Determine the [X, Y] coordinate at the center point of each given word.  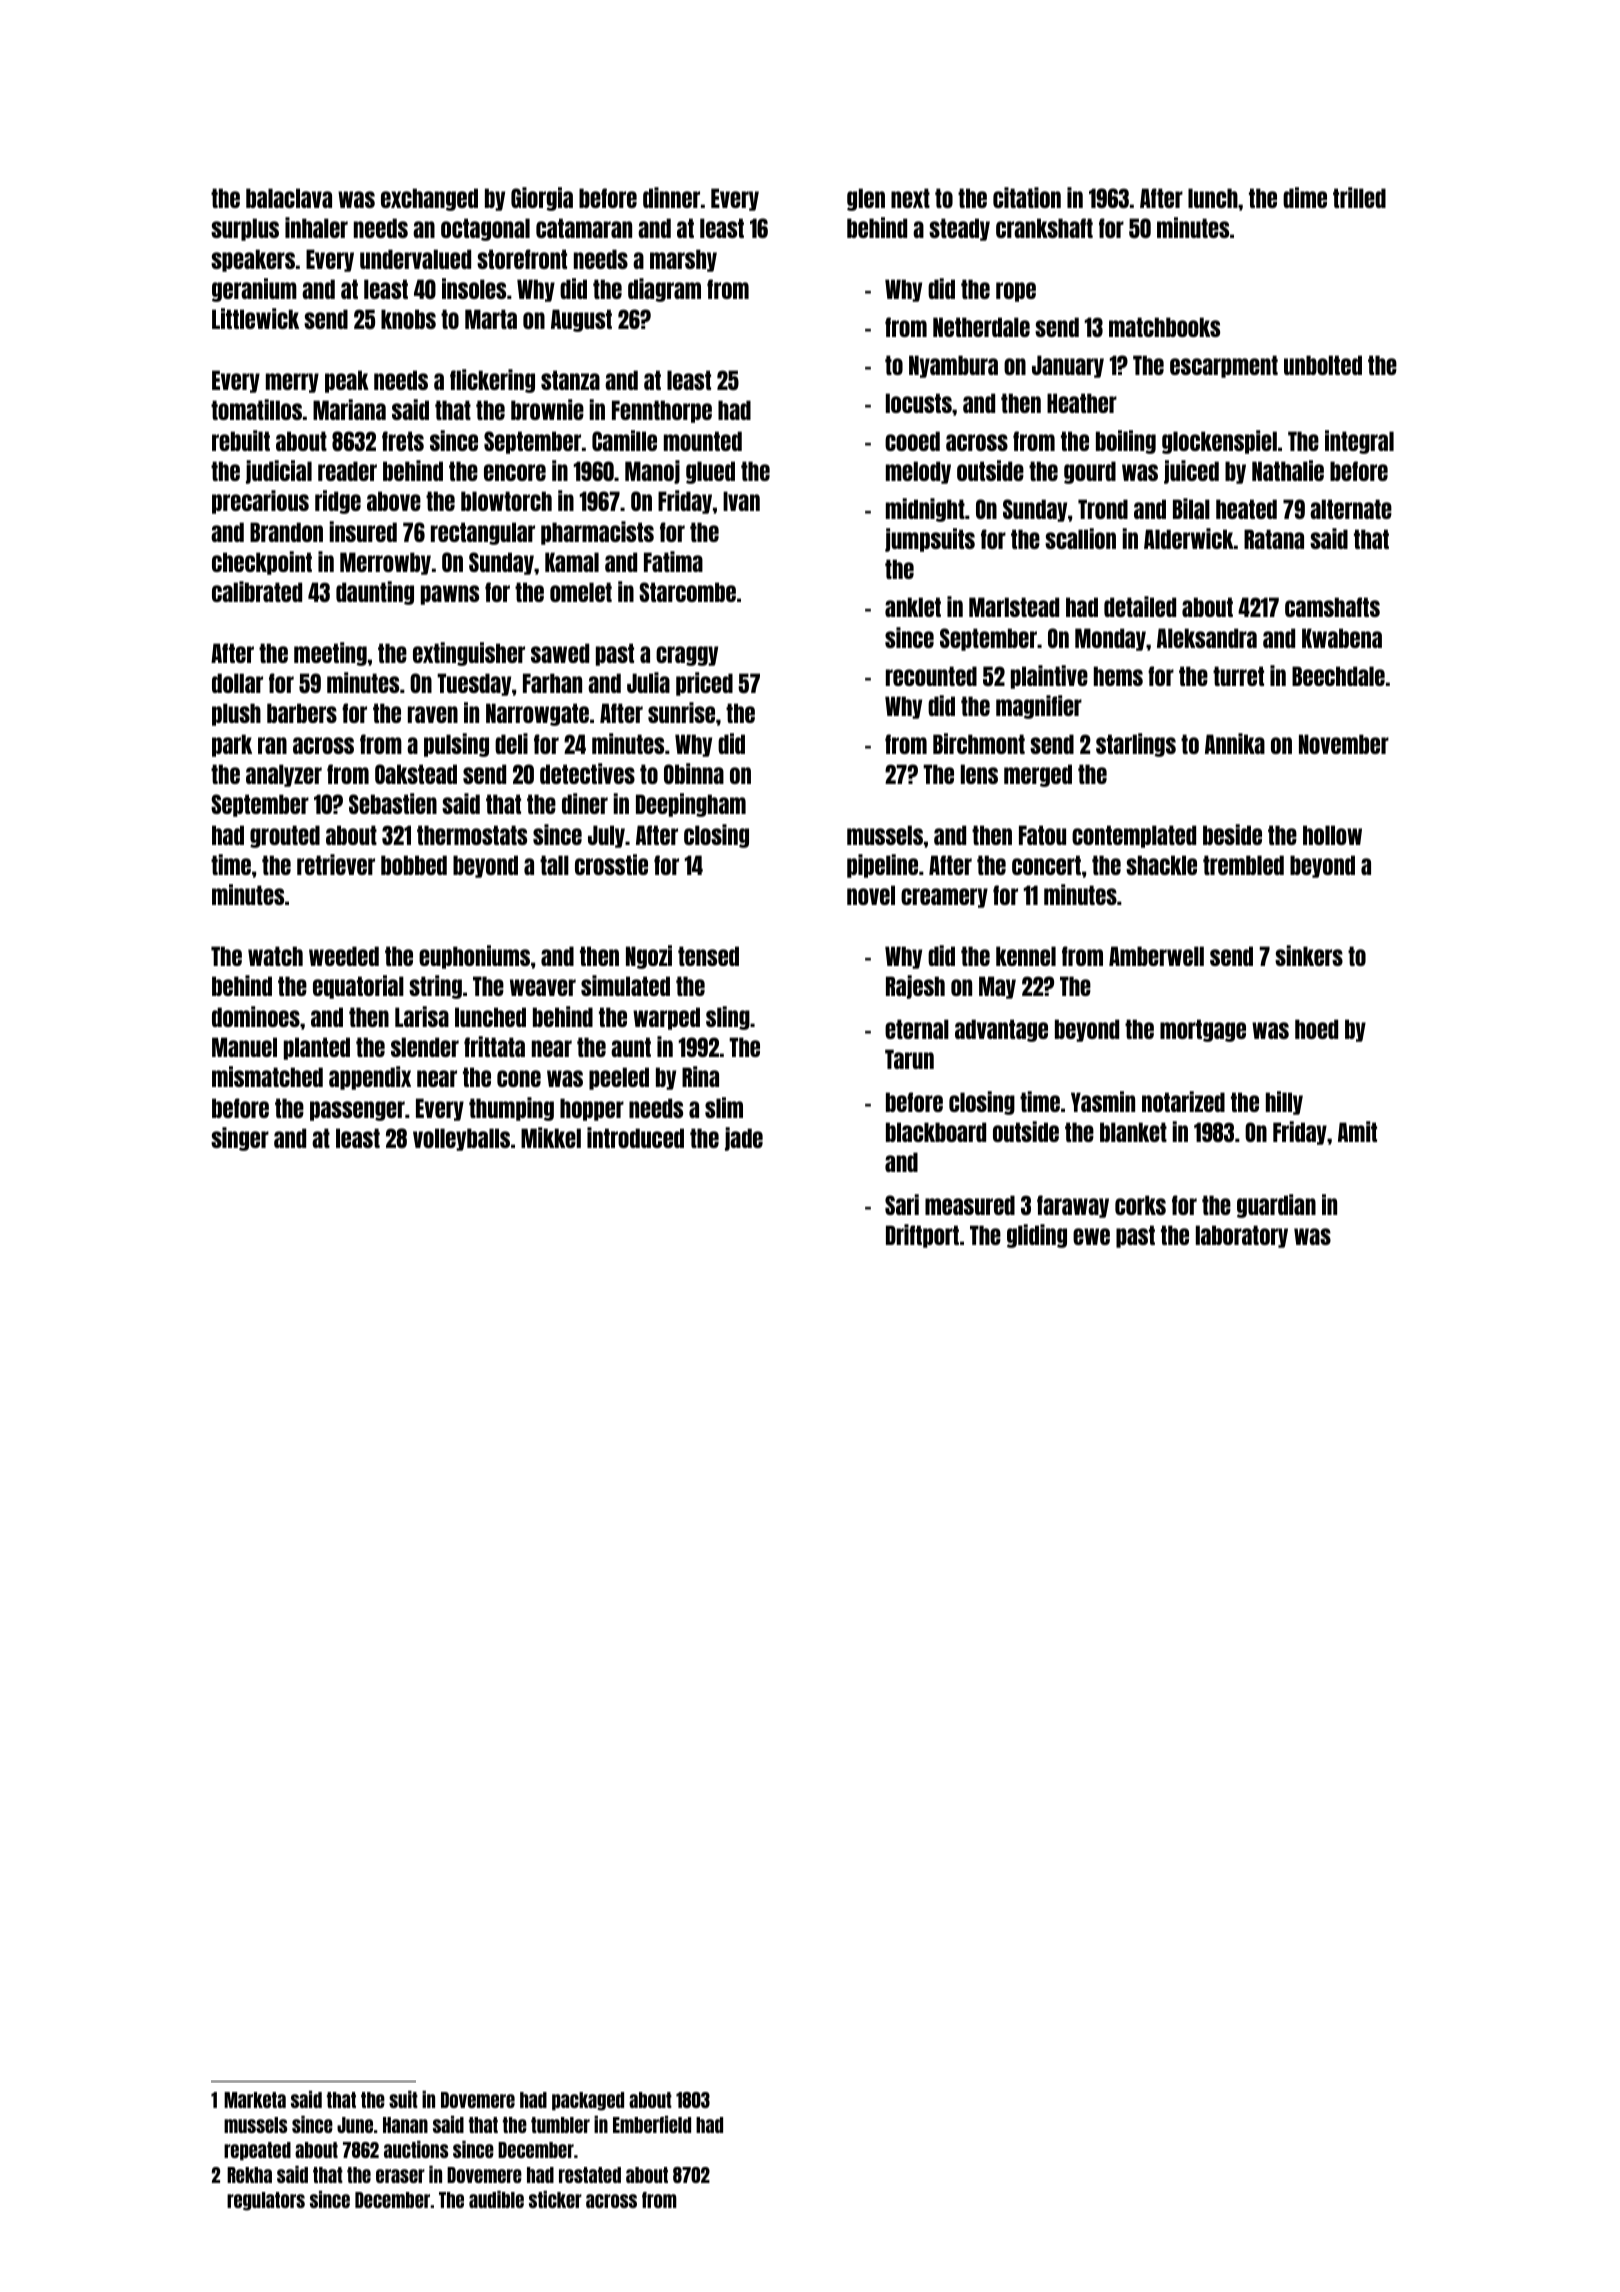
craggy [687, 656]
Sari [902, 1204]
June [355, 2125]
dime [1305, 197]
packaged [588, 2101]
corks [1140, 1205]
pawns [450, 595]
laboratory [1242, 1236]
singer [240, 1139]
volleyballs [461, 1139]
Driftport [922, 1236]
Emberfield [652, 2124]
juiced [1191, 472]
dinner [671, 197]
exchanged [429, 199]
